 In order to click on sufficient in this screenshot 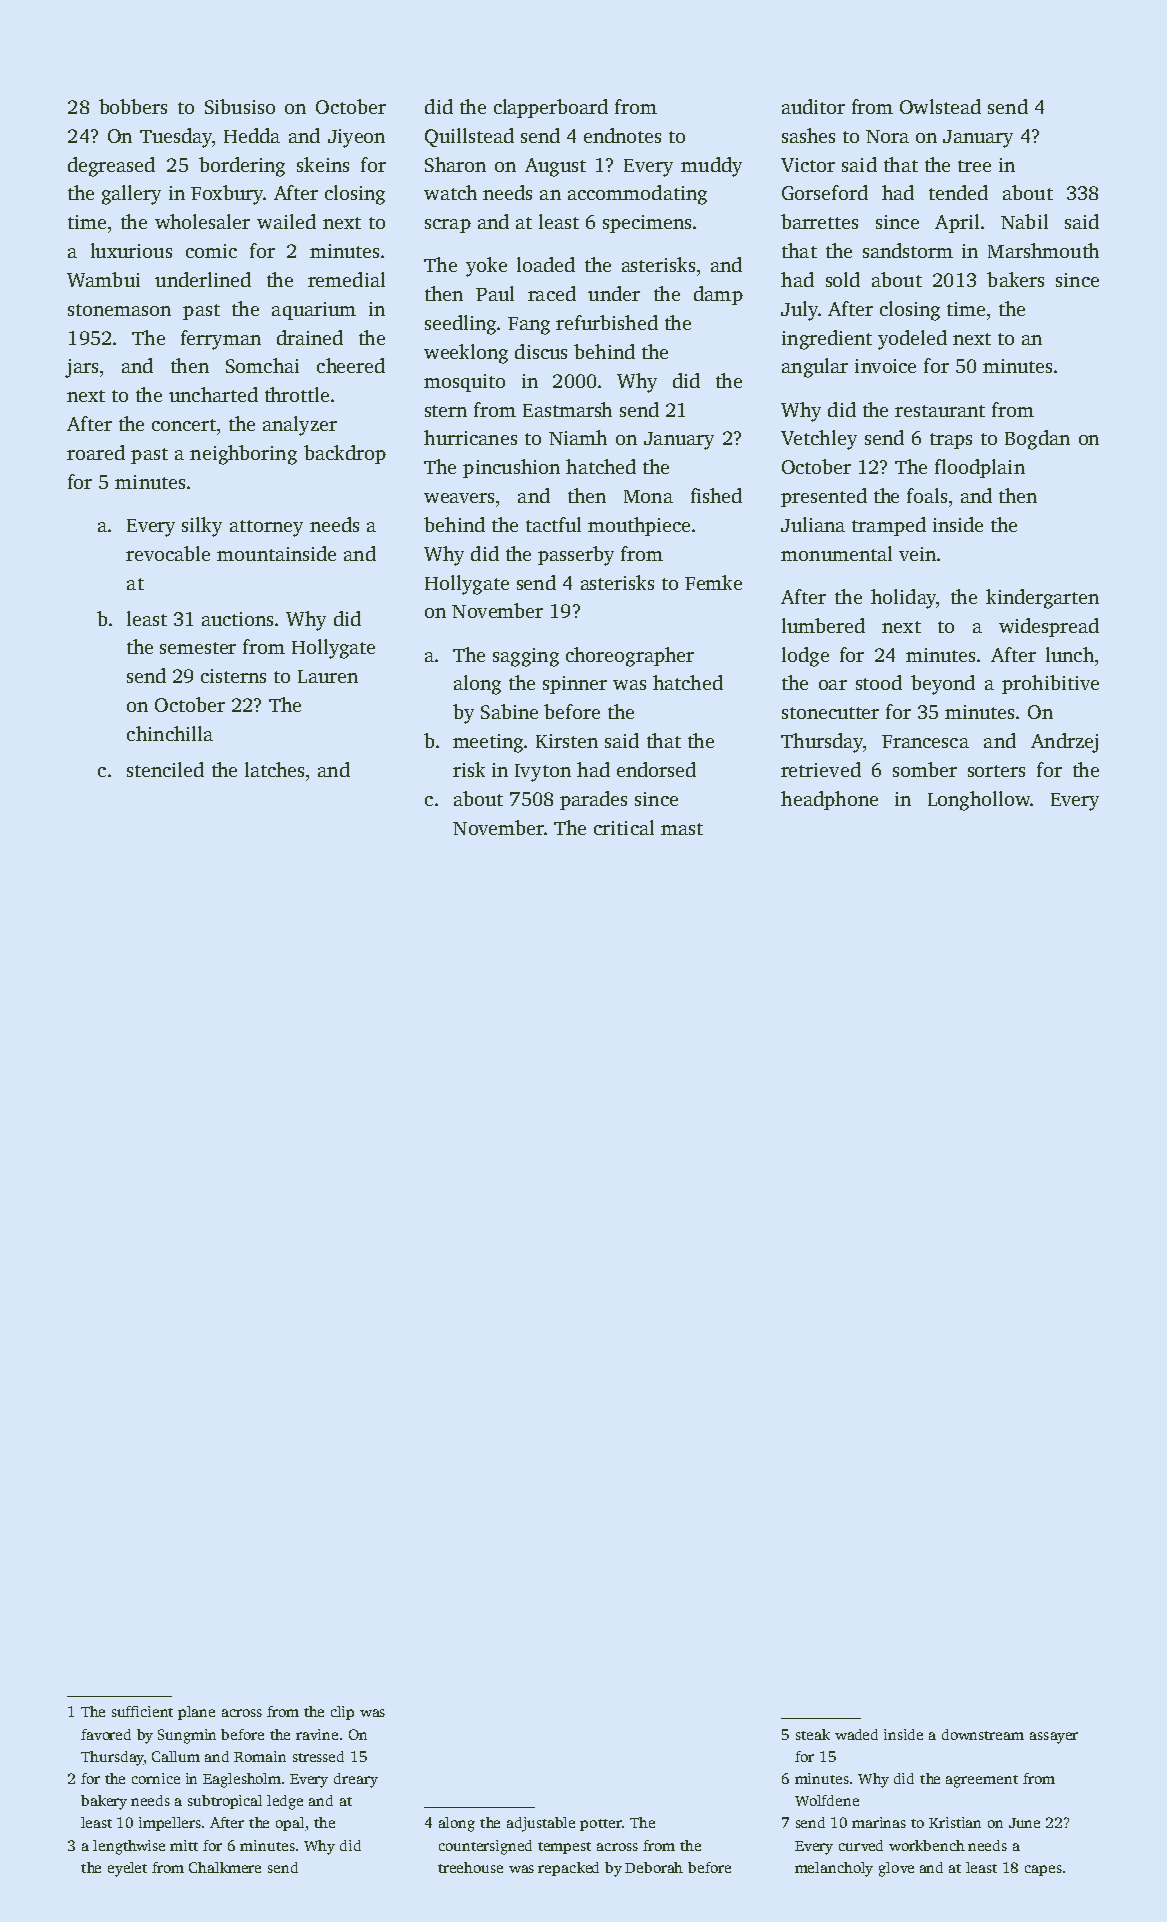, I will do `click(142, 1711)`.
